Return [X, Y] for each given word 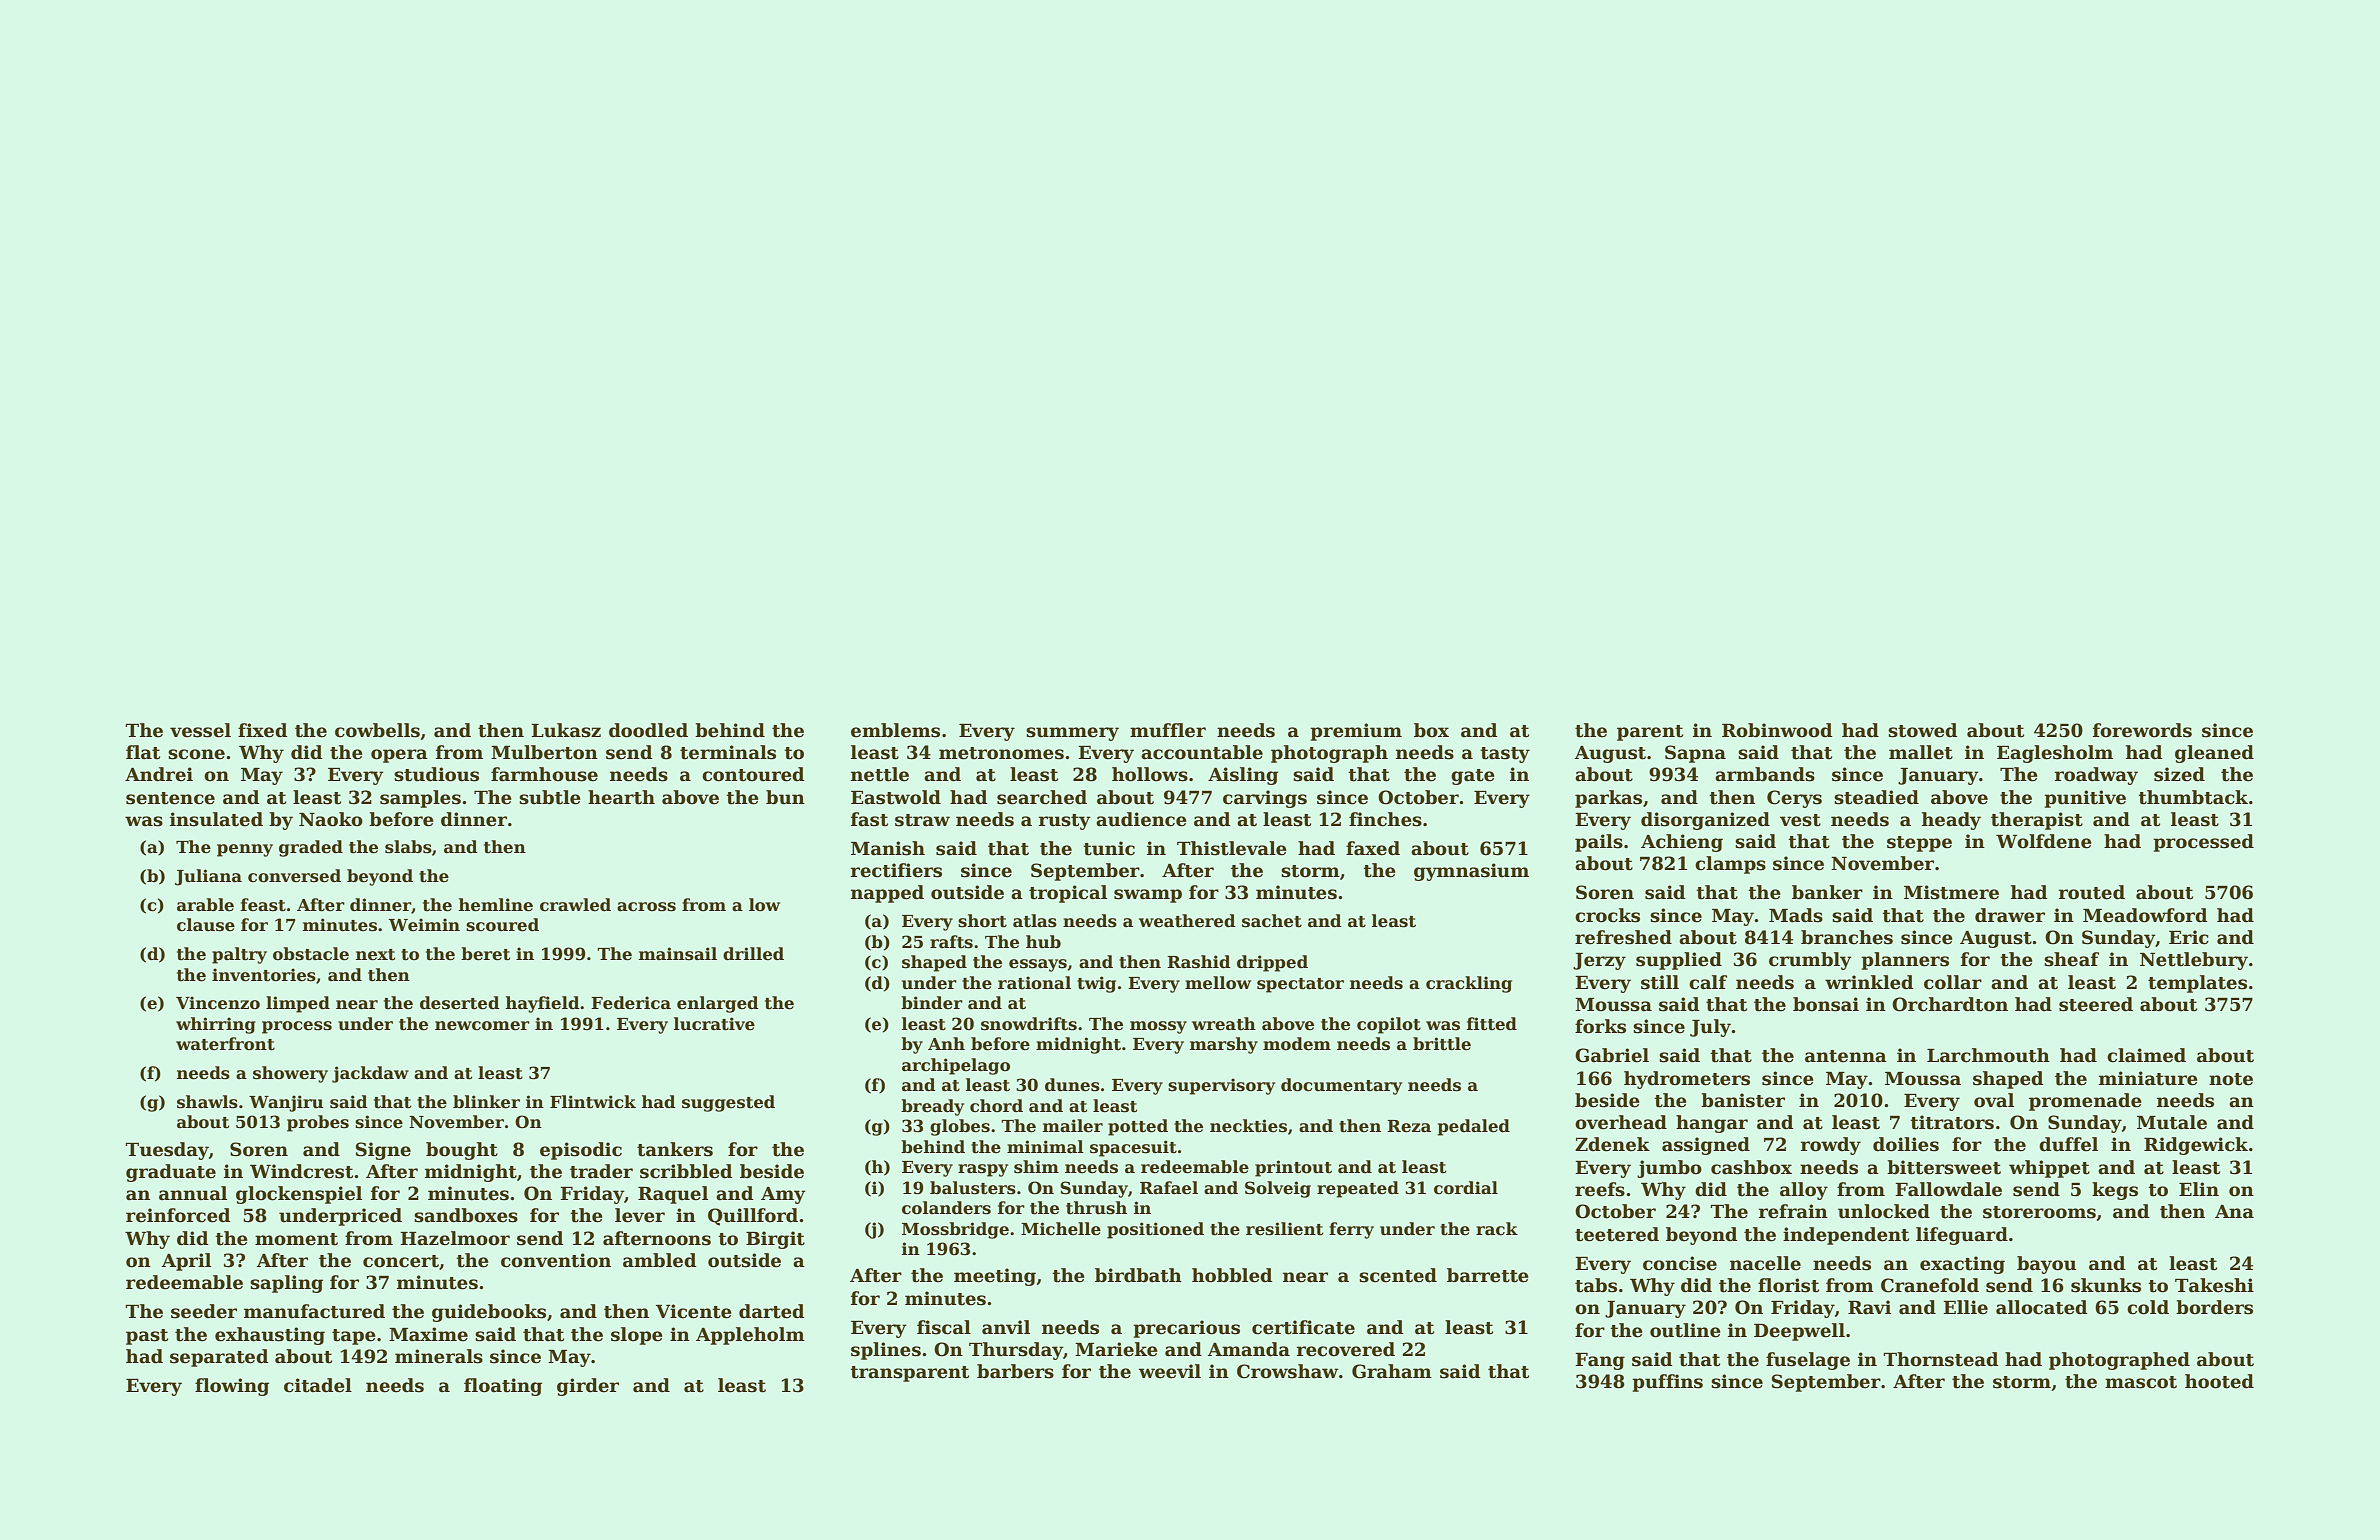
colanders [946, 1208]
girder [588, 1387]
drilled [753, 954]
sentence [170, 798]
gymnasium [1471, 872]
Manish [888, 848]
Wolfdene [2044, 841]
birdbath [1138, 1275]
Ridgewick [2196, 1146]
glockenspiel [299, 1195]
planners [1905, 961]
